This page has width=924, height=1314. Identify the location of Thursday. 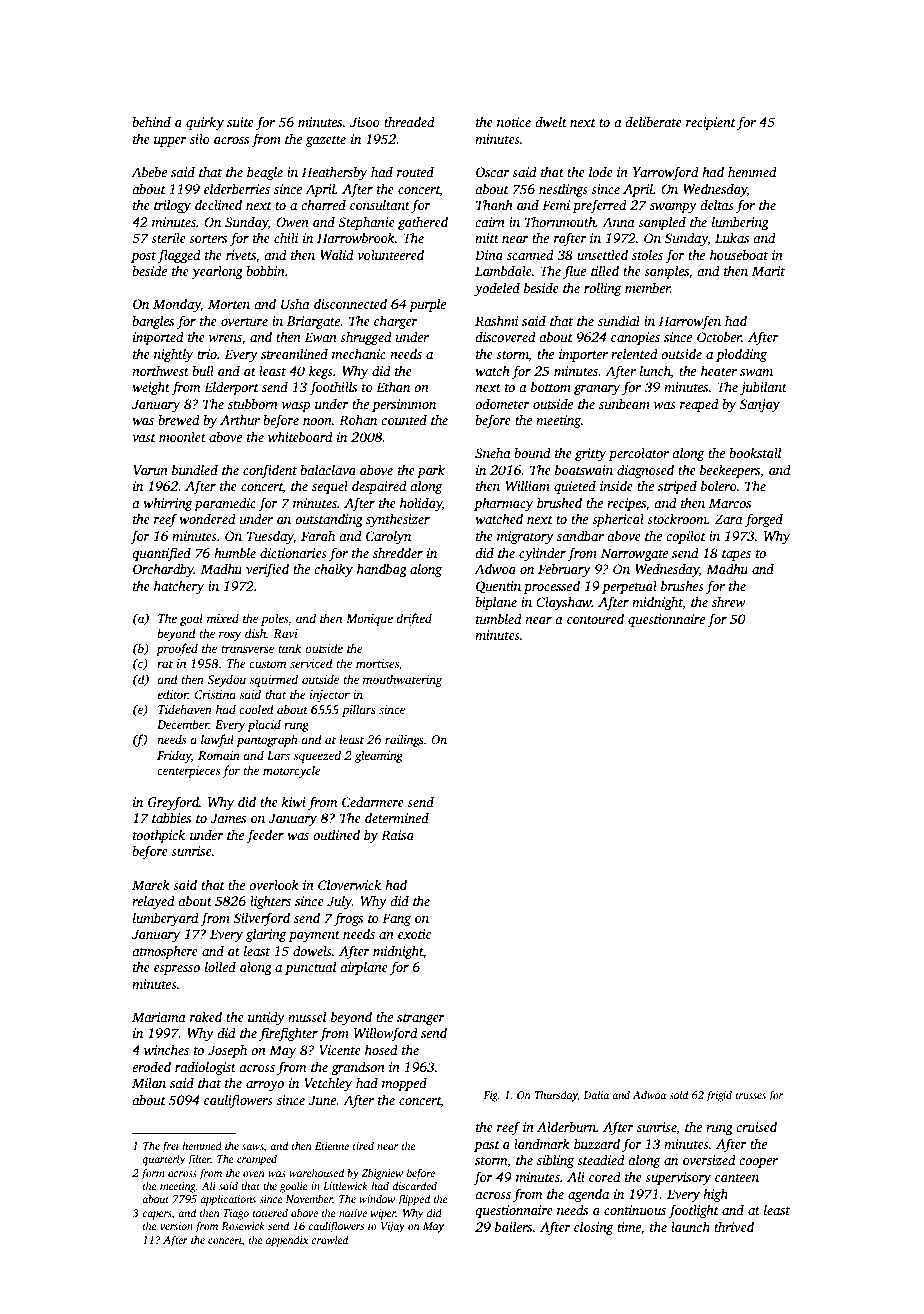
(556, 1096).
